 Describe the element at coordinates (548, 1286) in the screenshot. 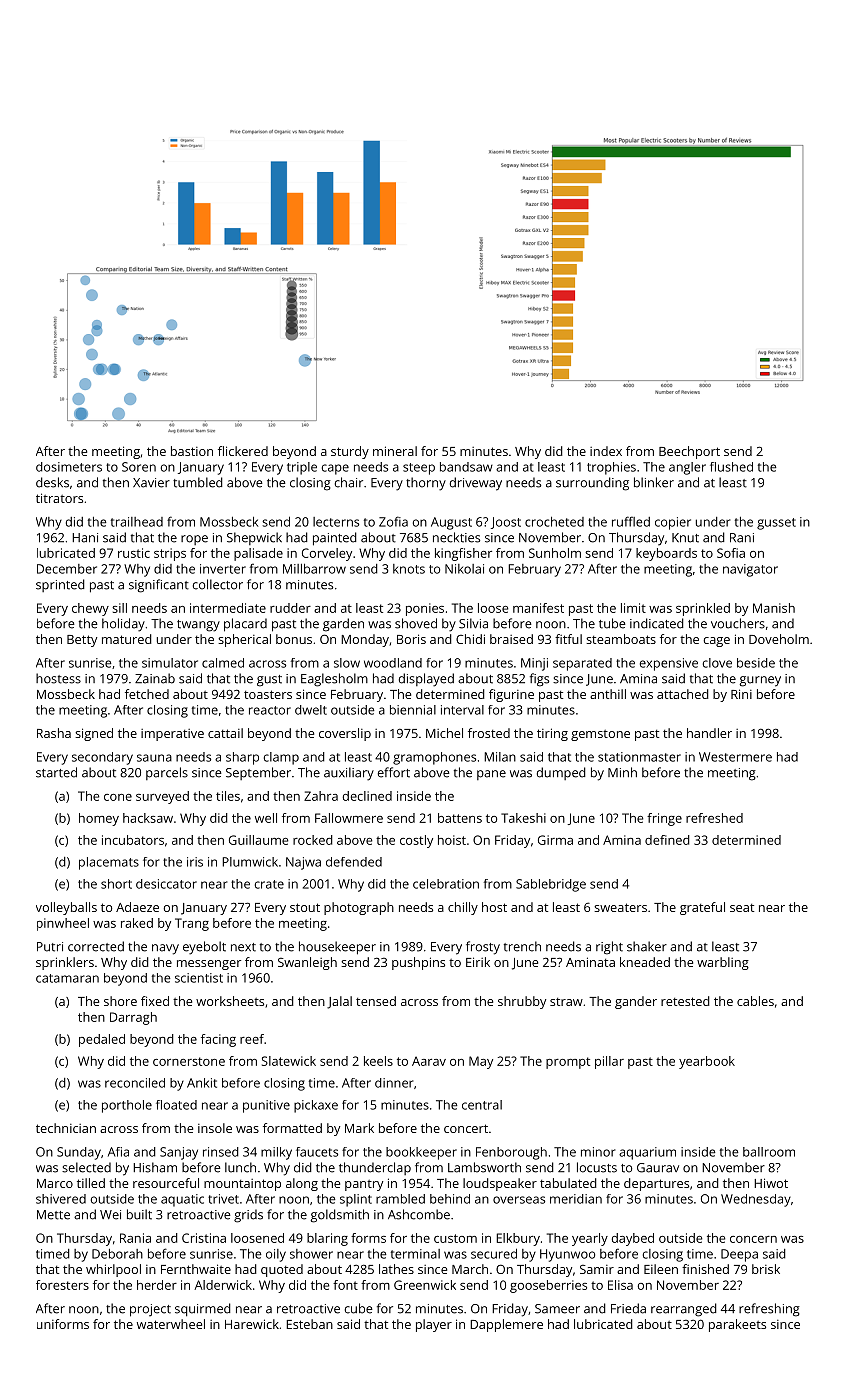

I see `gooseberries` at that location.
